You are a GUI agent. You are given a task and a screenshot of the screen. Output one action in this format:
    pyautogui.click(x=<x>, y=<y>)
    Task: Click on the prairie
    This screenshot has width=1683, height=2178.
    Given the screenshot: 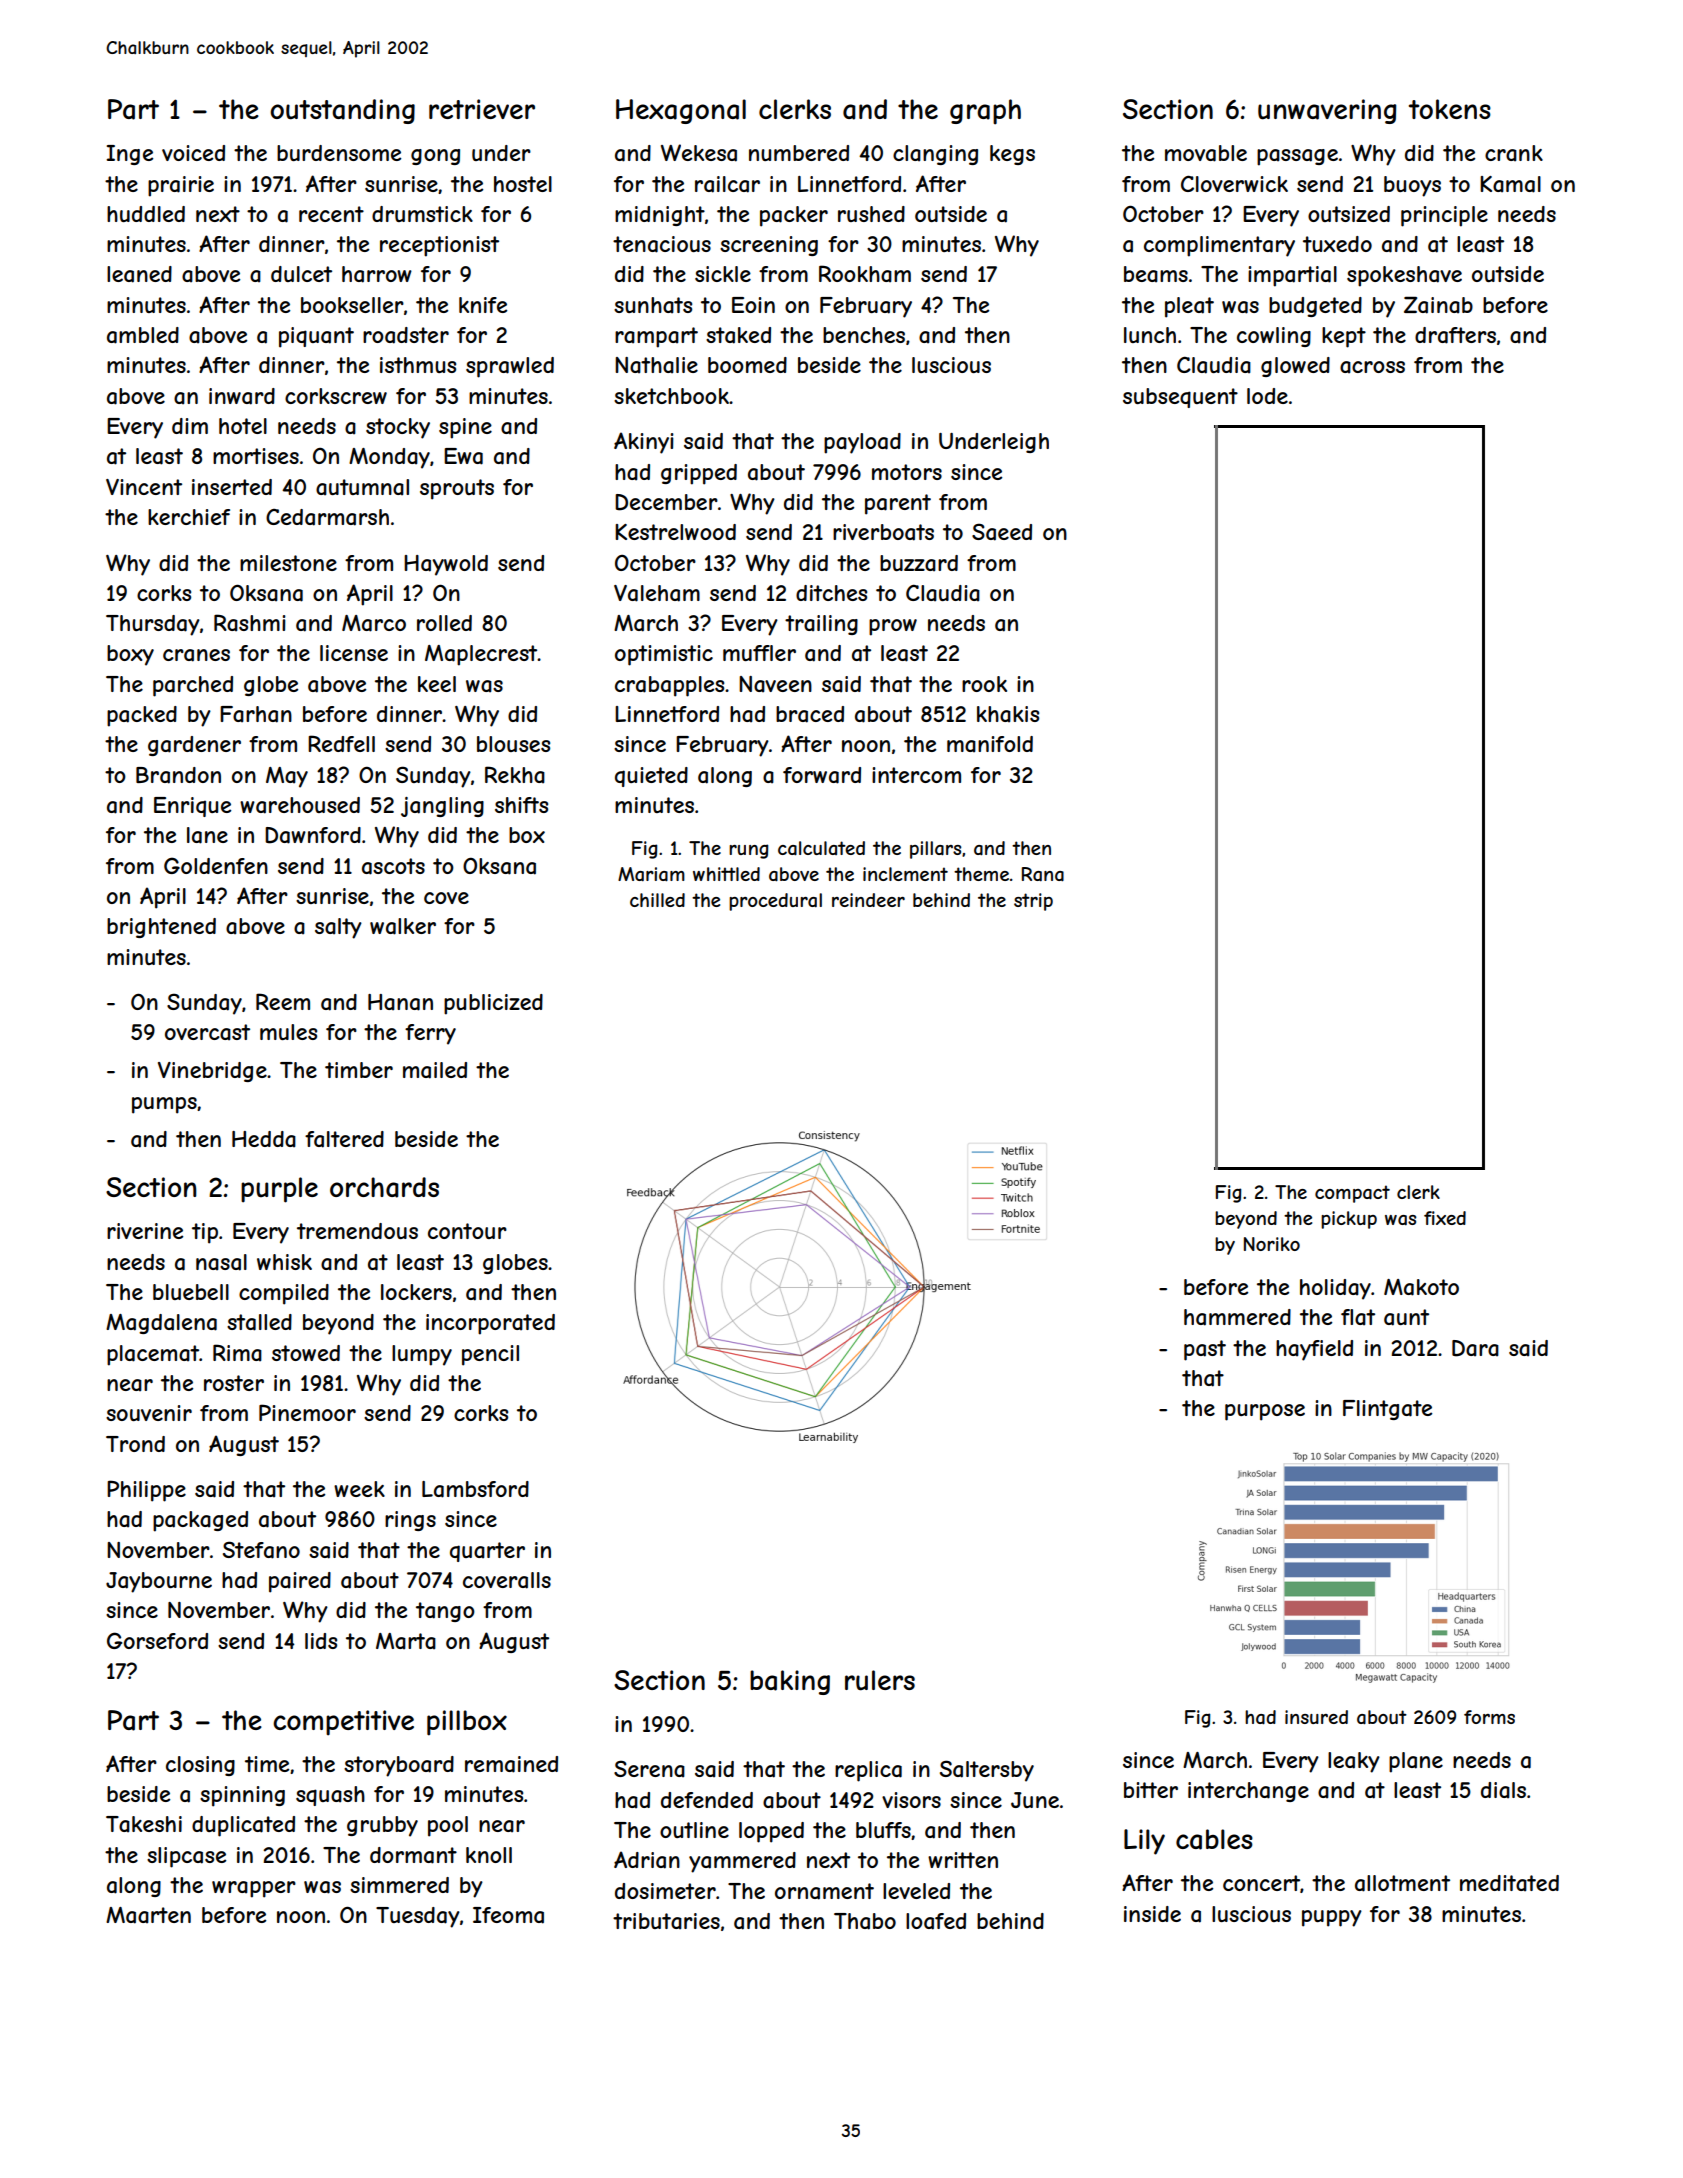 What is the action you would take?
    pyautogui.click(x=181, y=186)
